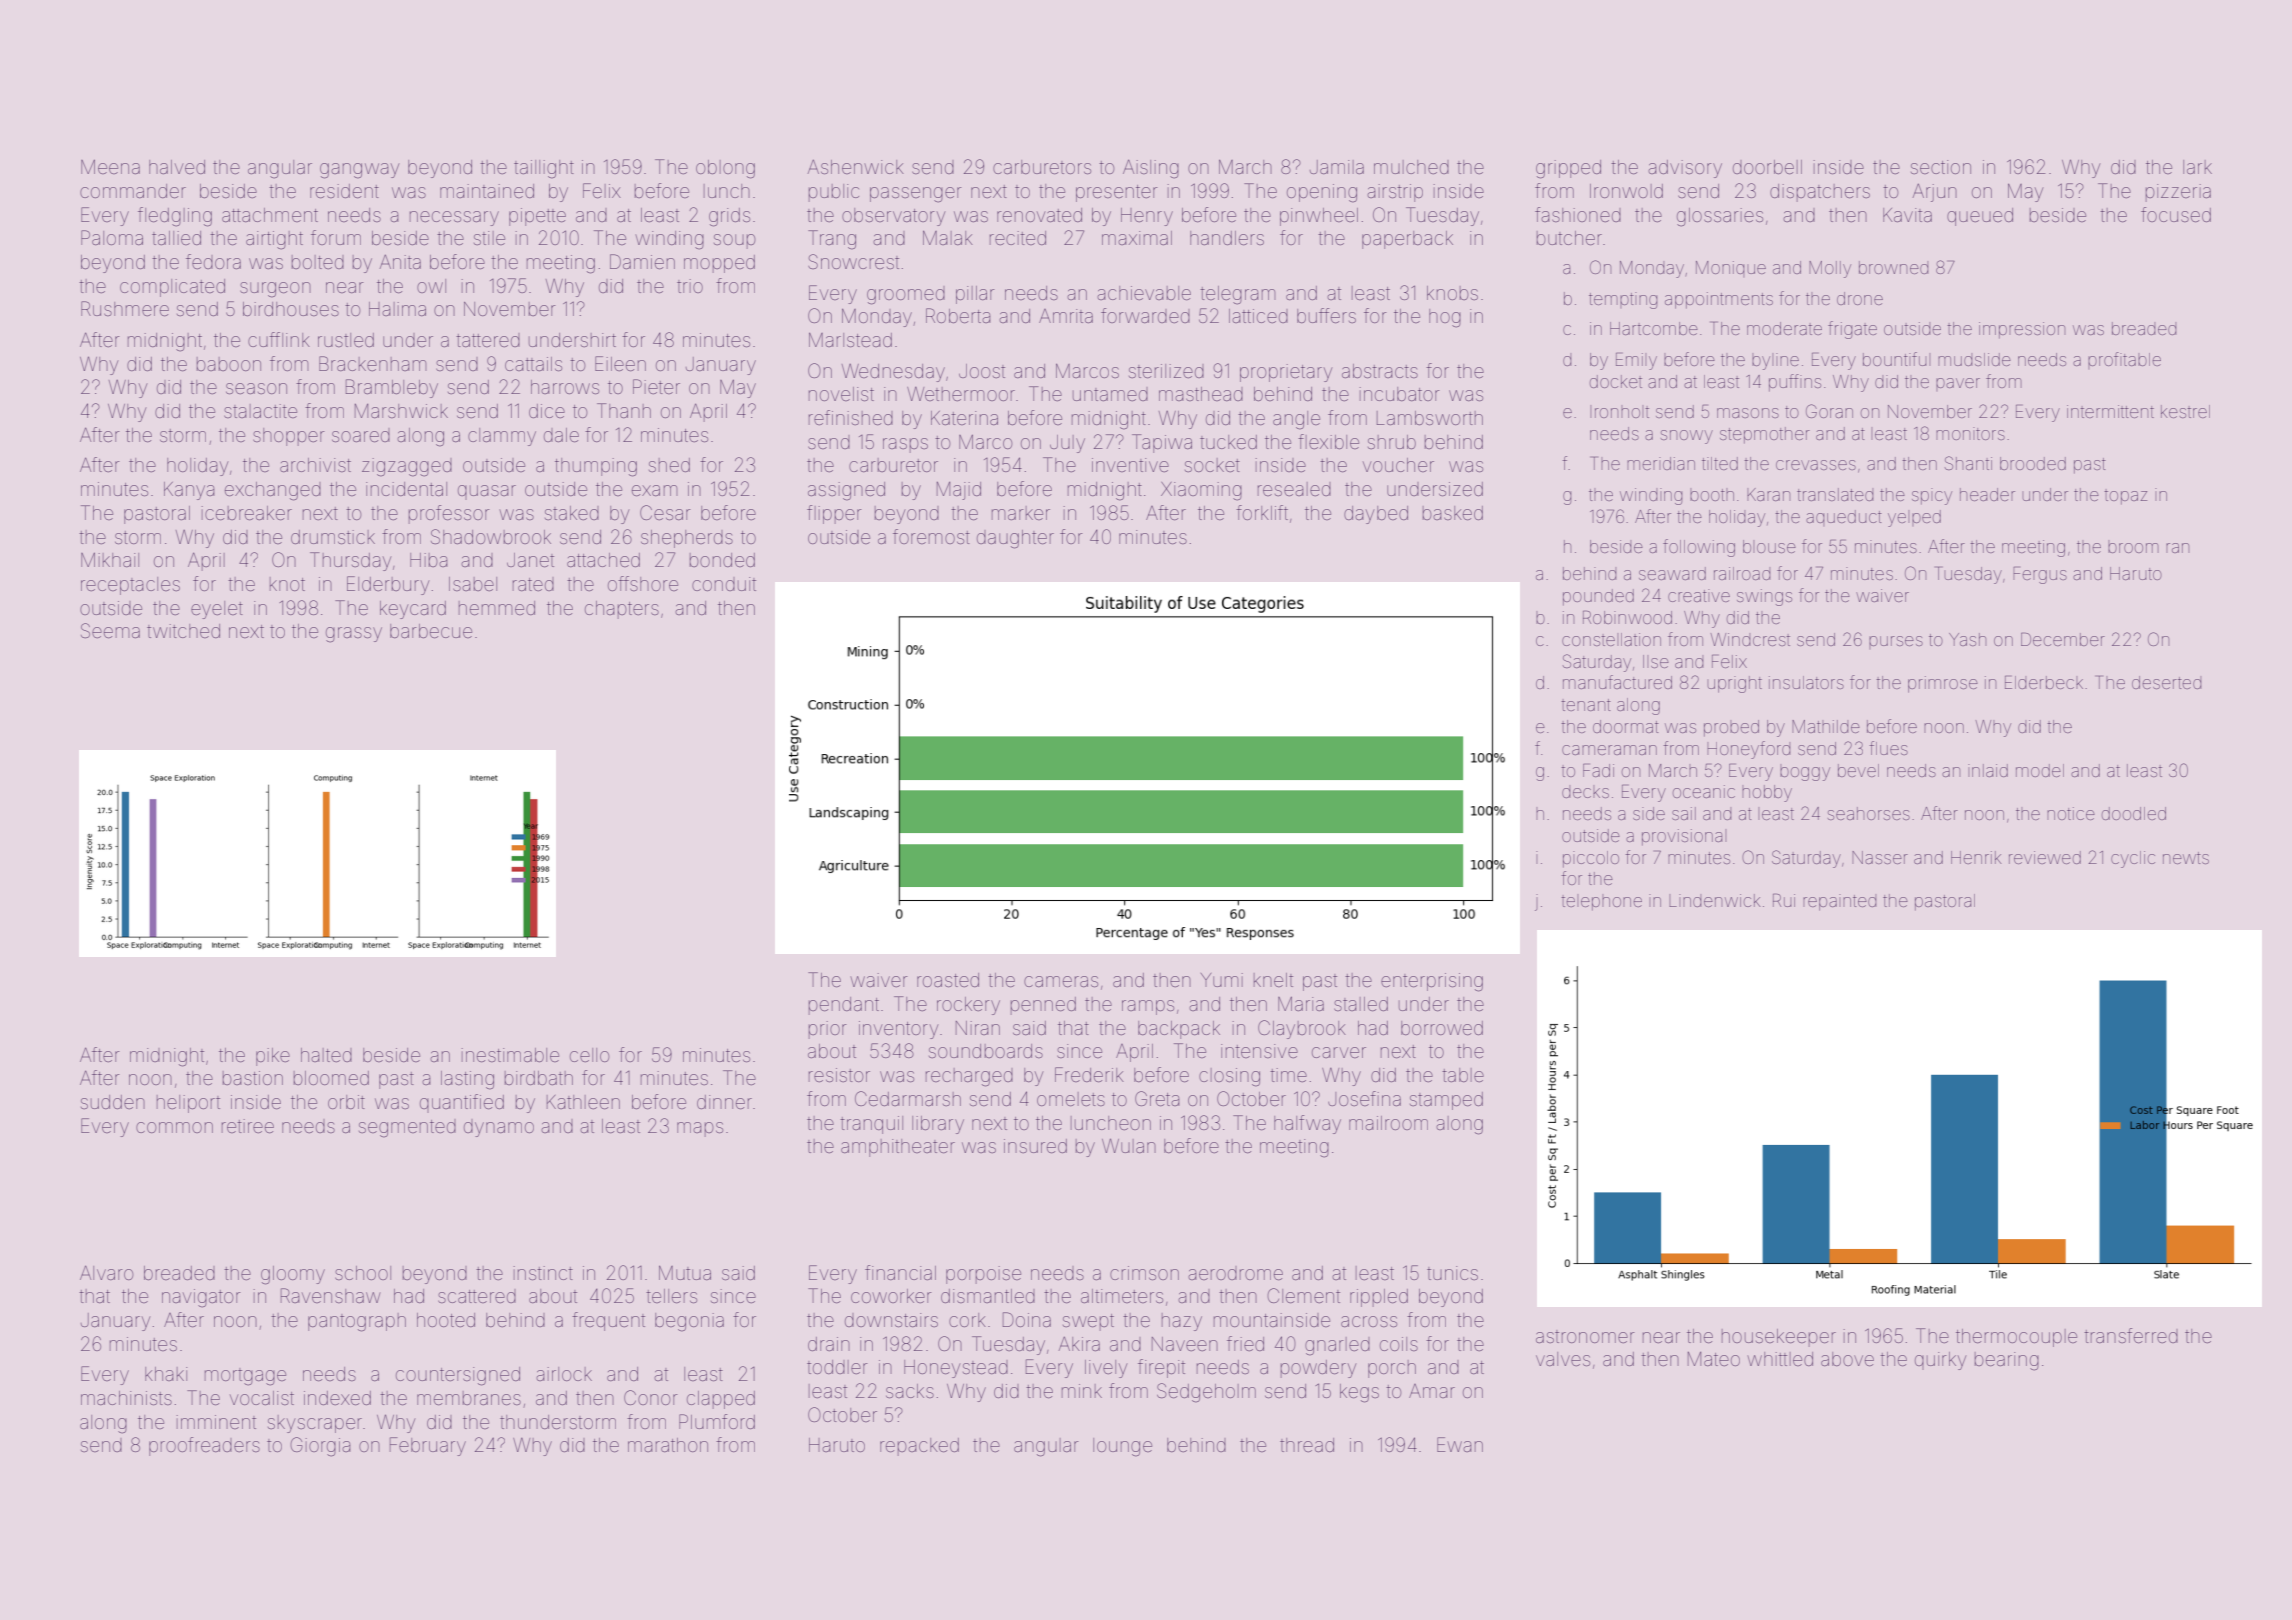 The image size is (2292, 1620). I want to click on housekeeper, so click(1779, 1338).
